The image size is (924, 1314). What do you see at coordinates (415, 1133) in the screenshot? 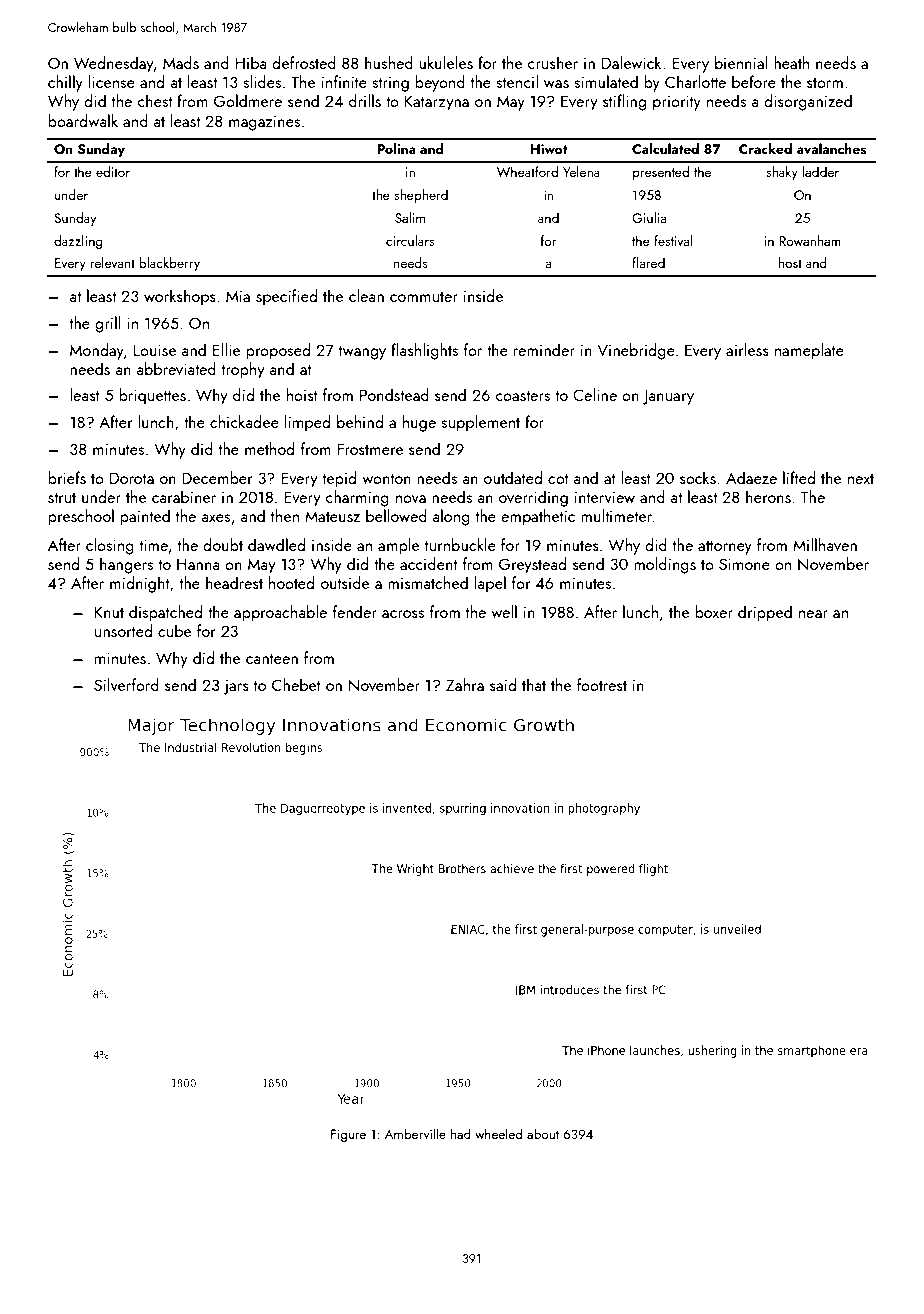
I see `Amberville` at bounding box center [415, 1133].
